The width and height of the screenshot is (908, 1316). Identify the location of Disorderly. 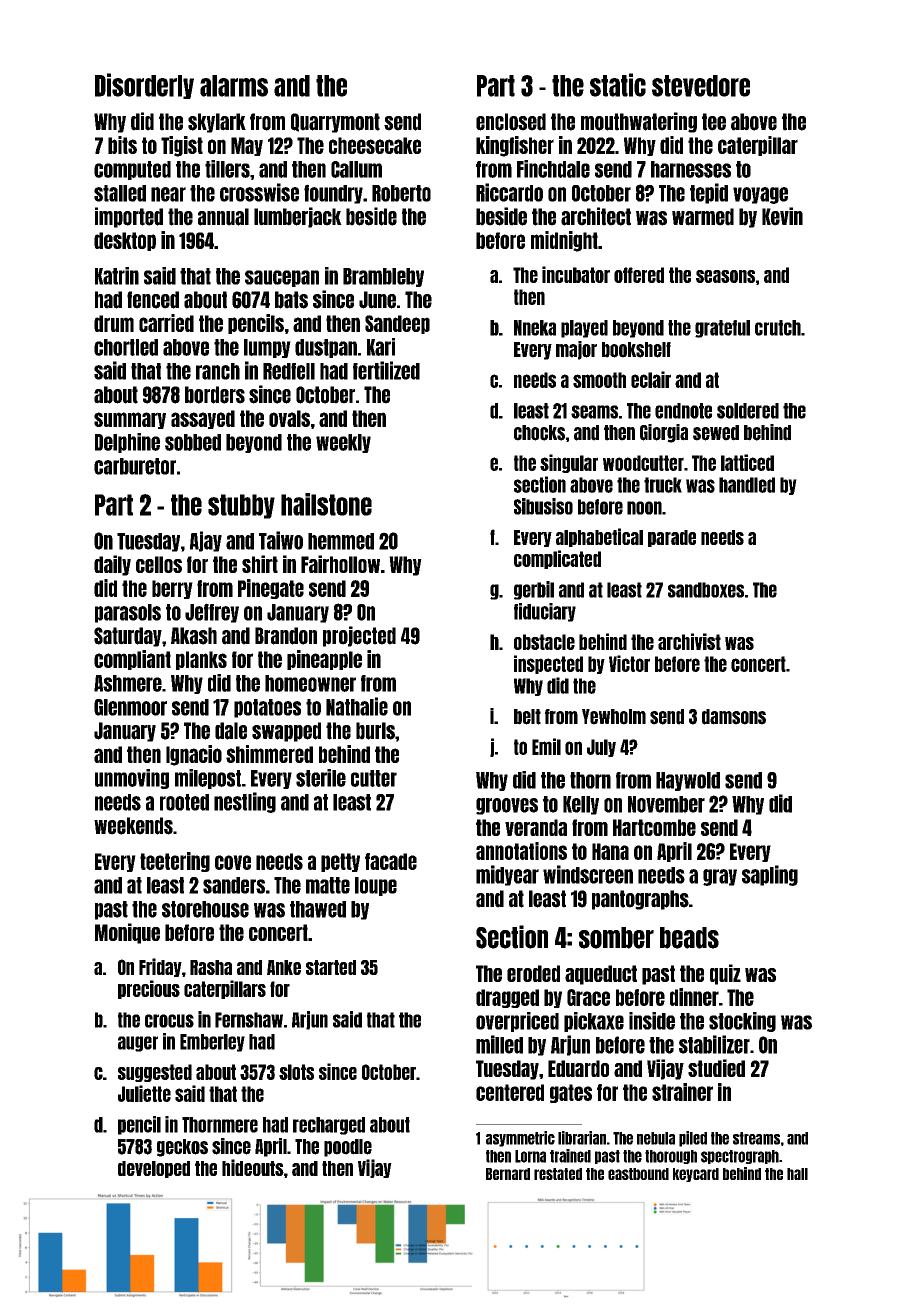
(144, 86).
